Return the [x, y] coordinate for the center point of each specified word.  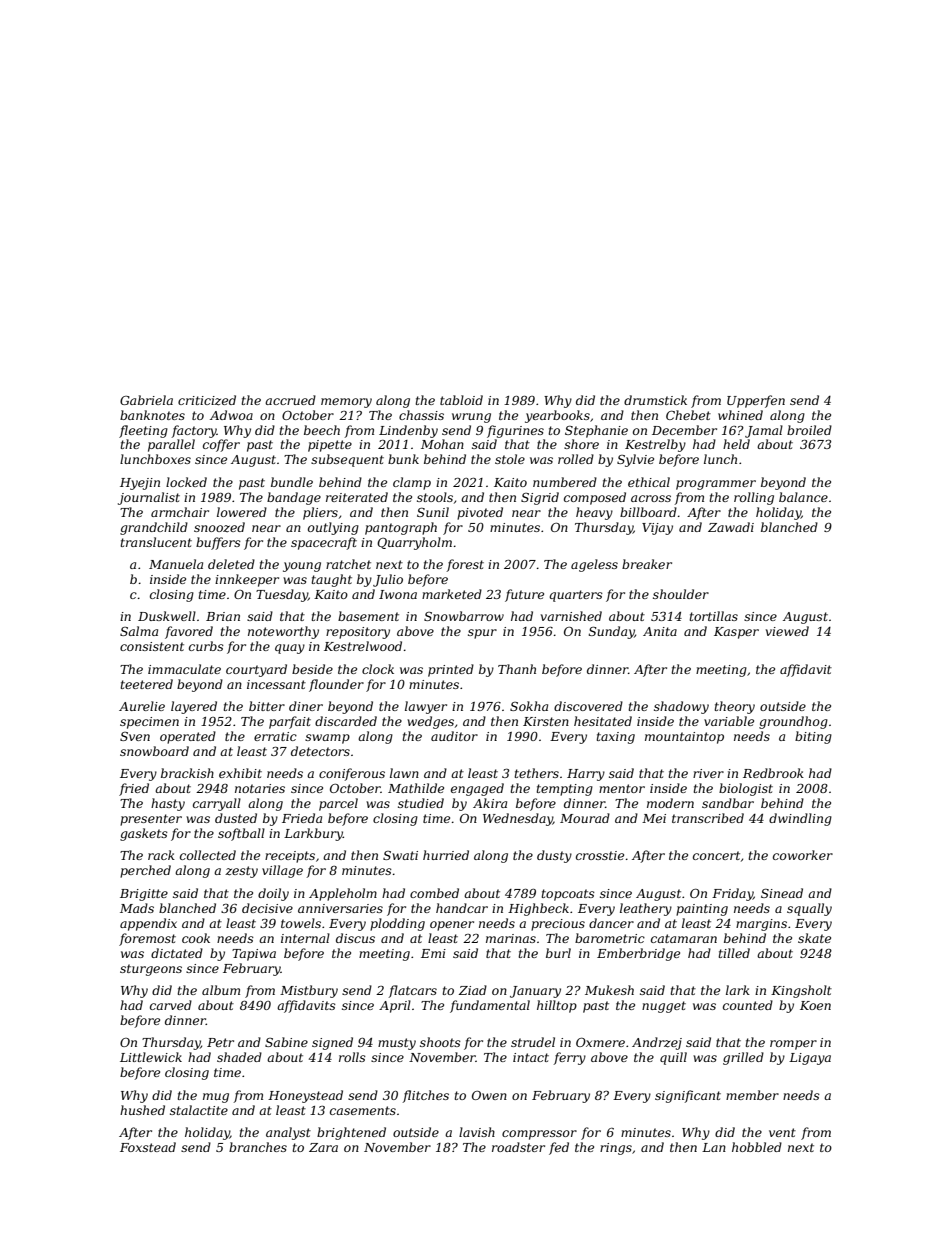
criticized [207, 400]
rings [616, 1149]
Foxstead [148, 1147]
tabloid [461, 400]
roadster [518, 1147]
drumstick [655, 400]
